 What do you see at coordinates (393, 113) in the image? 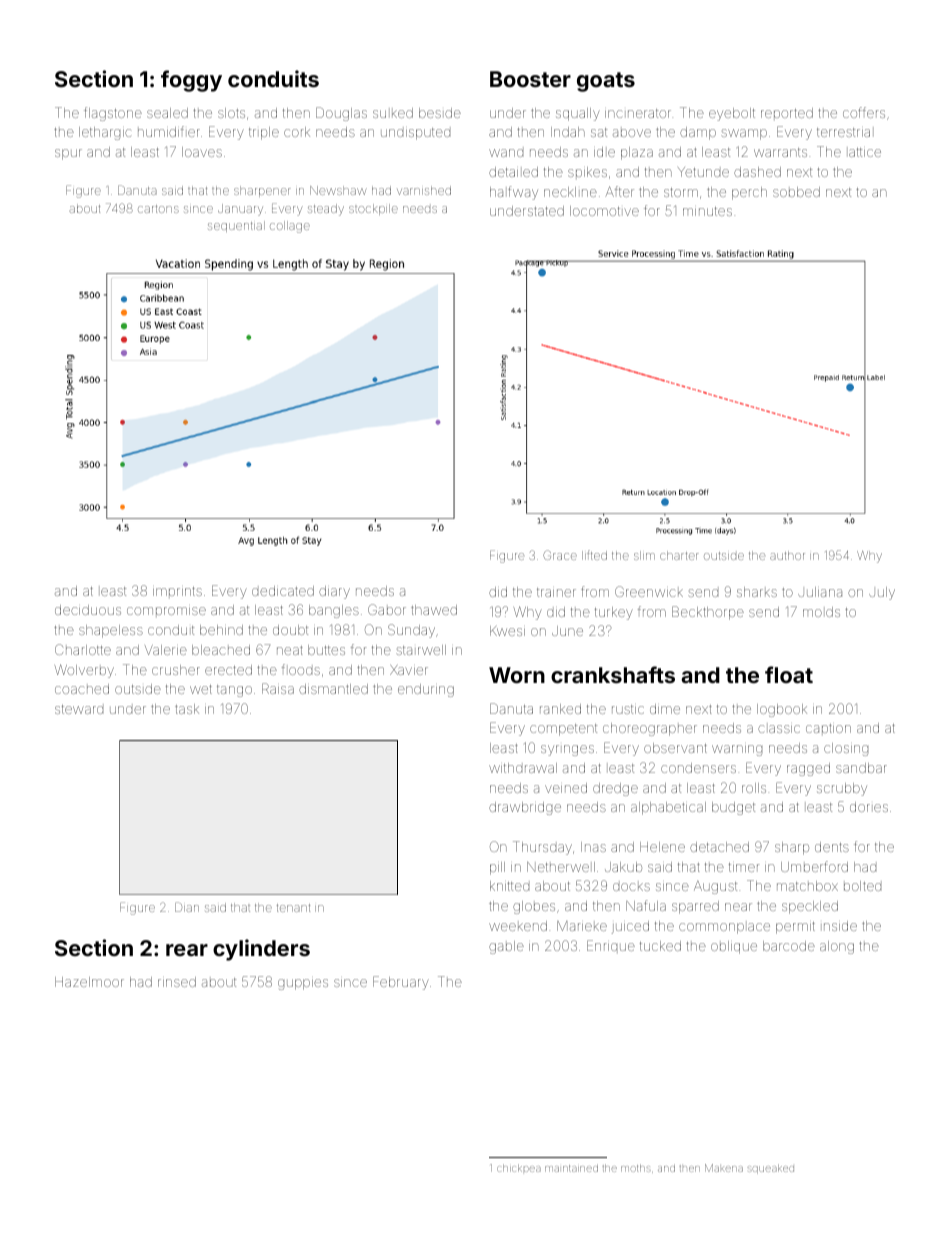
I see `sulked` at bounding box center [393, 113].
